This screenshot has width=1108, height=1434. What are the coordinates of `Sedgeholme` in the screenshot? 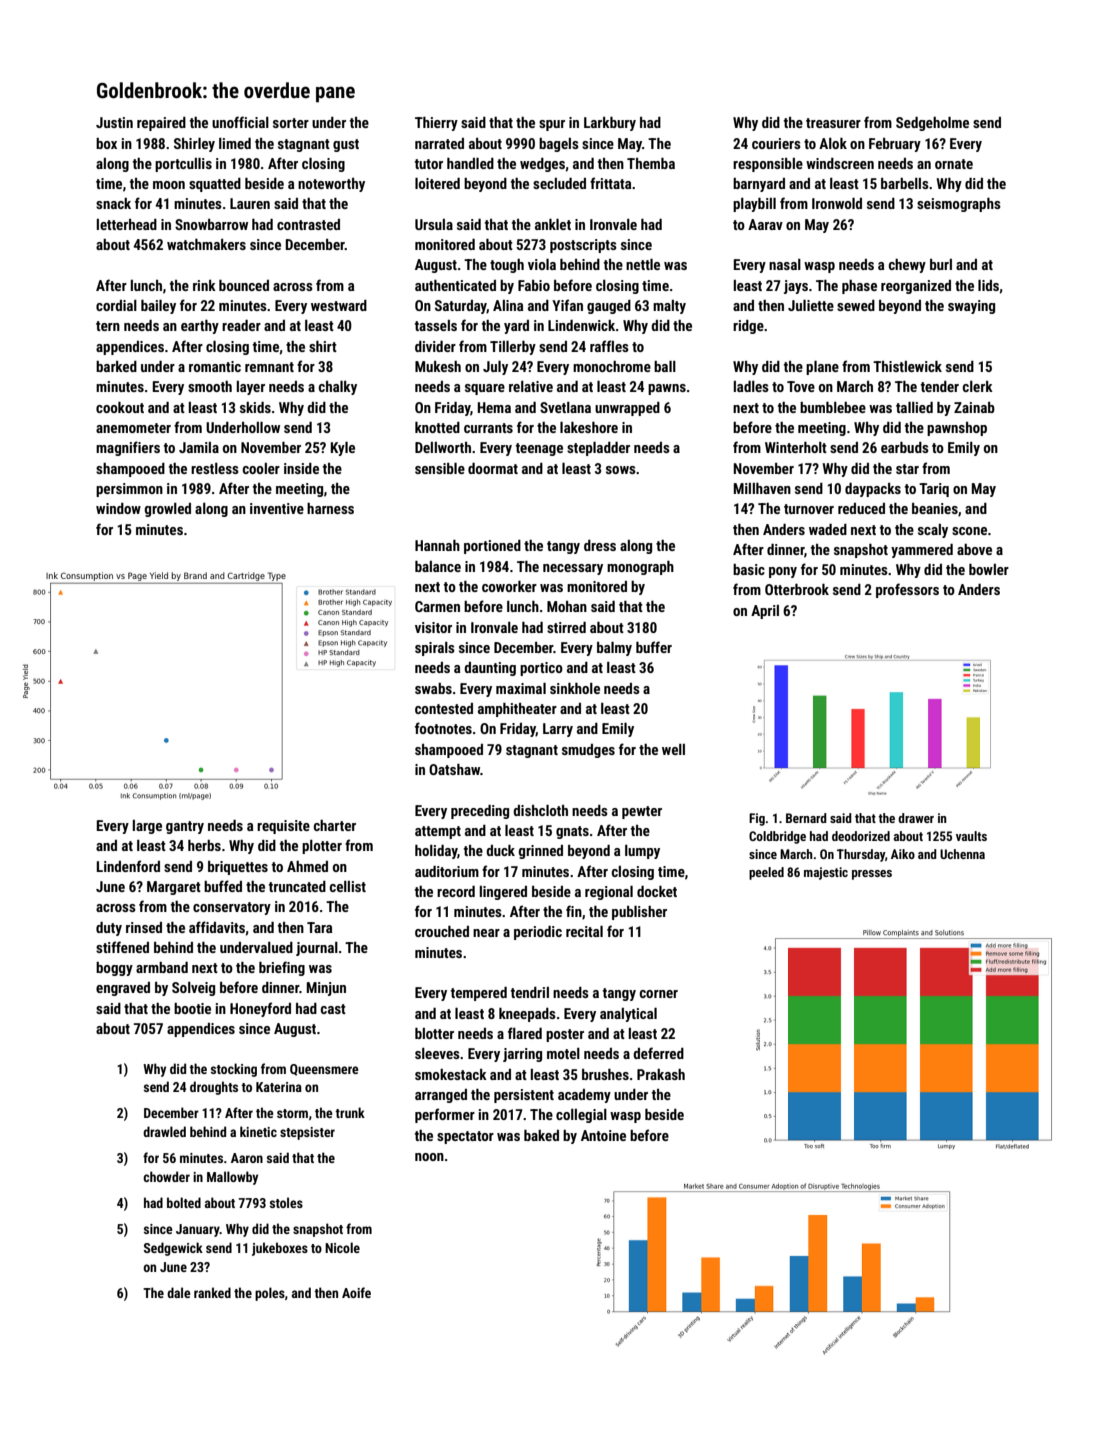 It's located at (932, 124).
